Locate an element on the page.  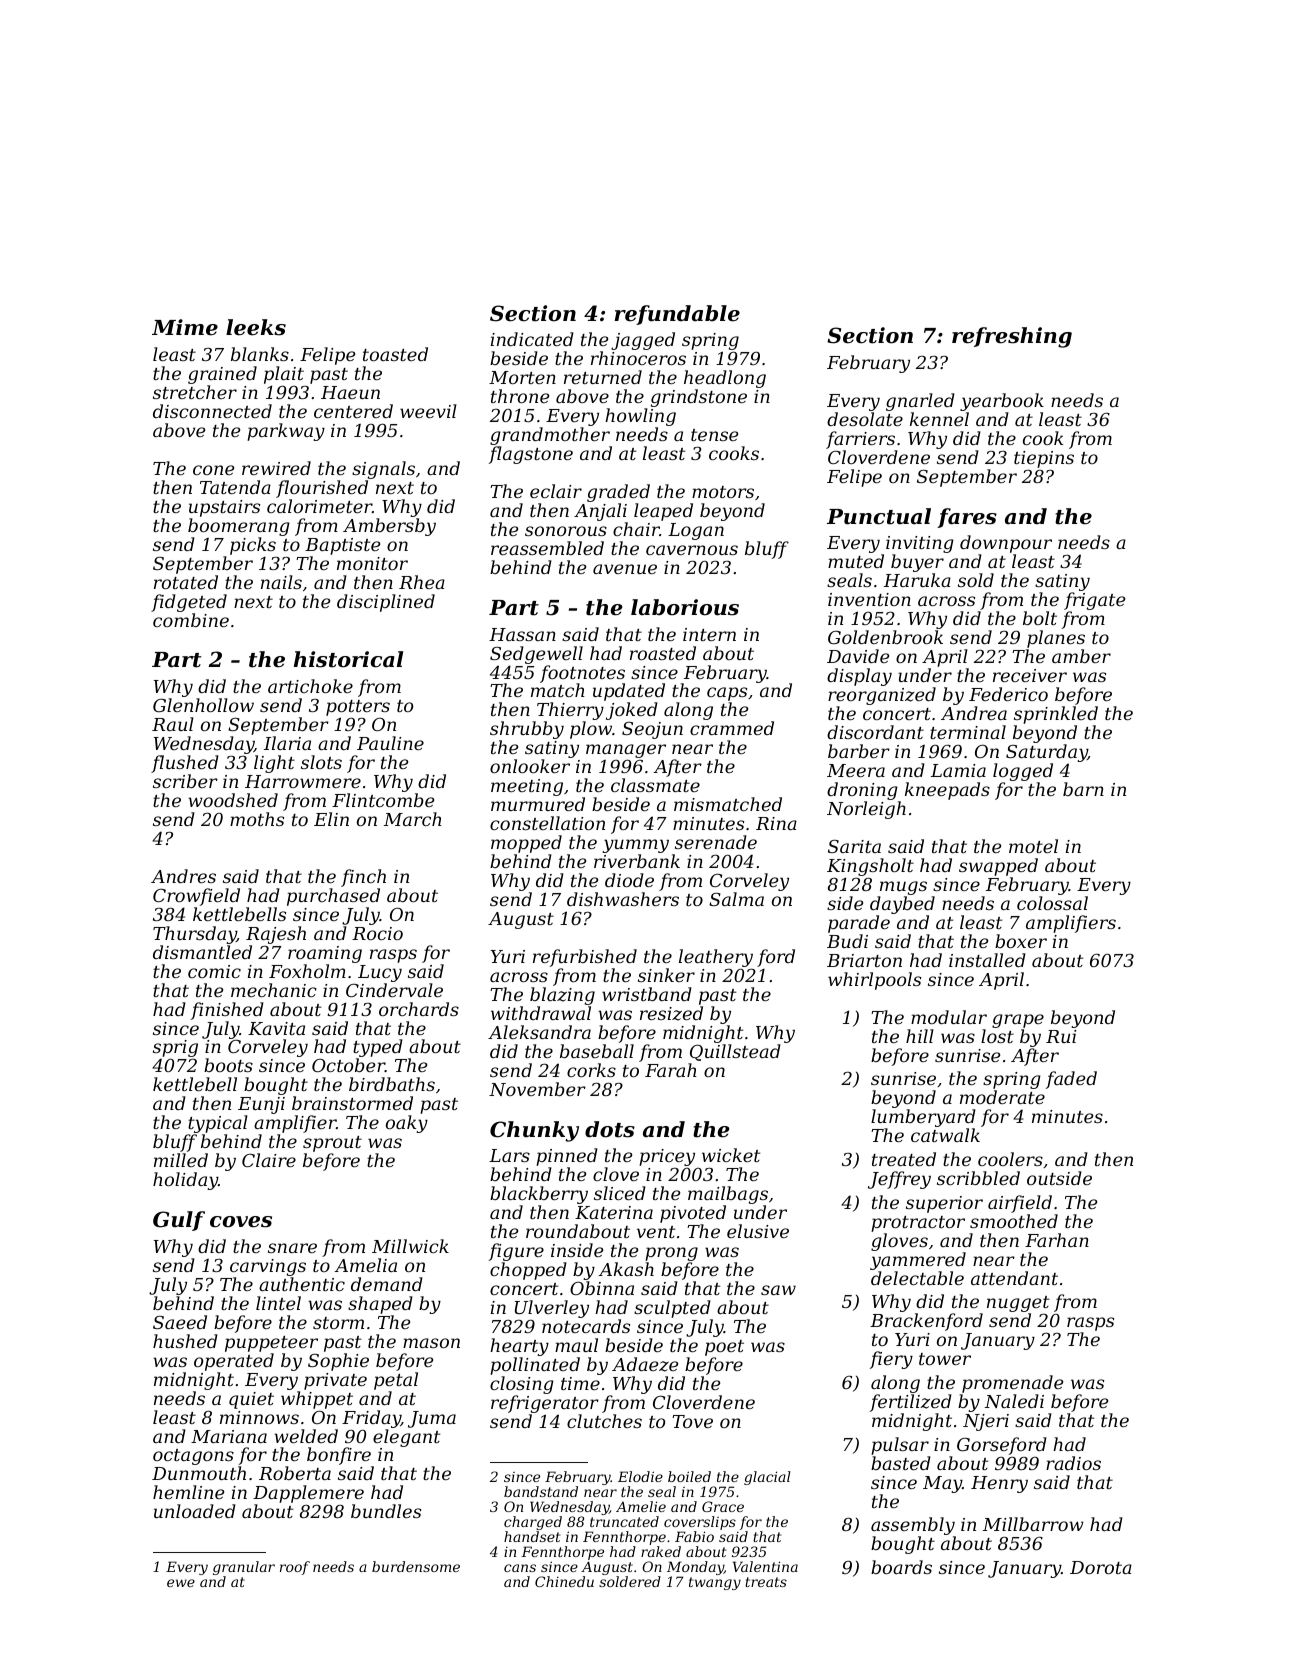
Dorota is located at coordinates (1101, 1567).
